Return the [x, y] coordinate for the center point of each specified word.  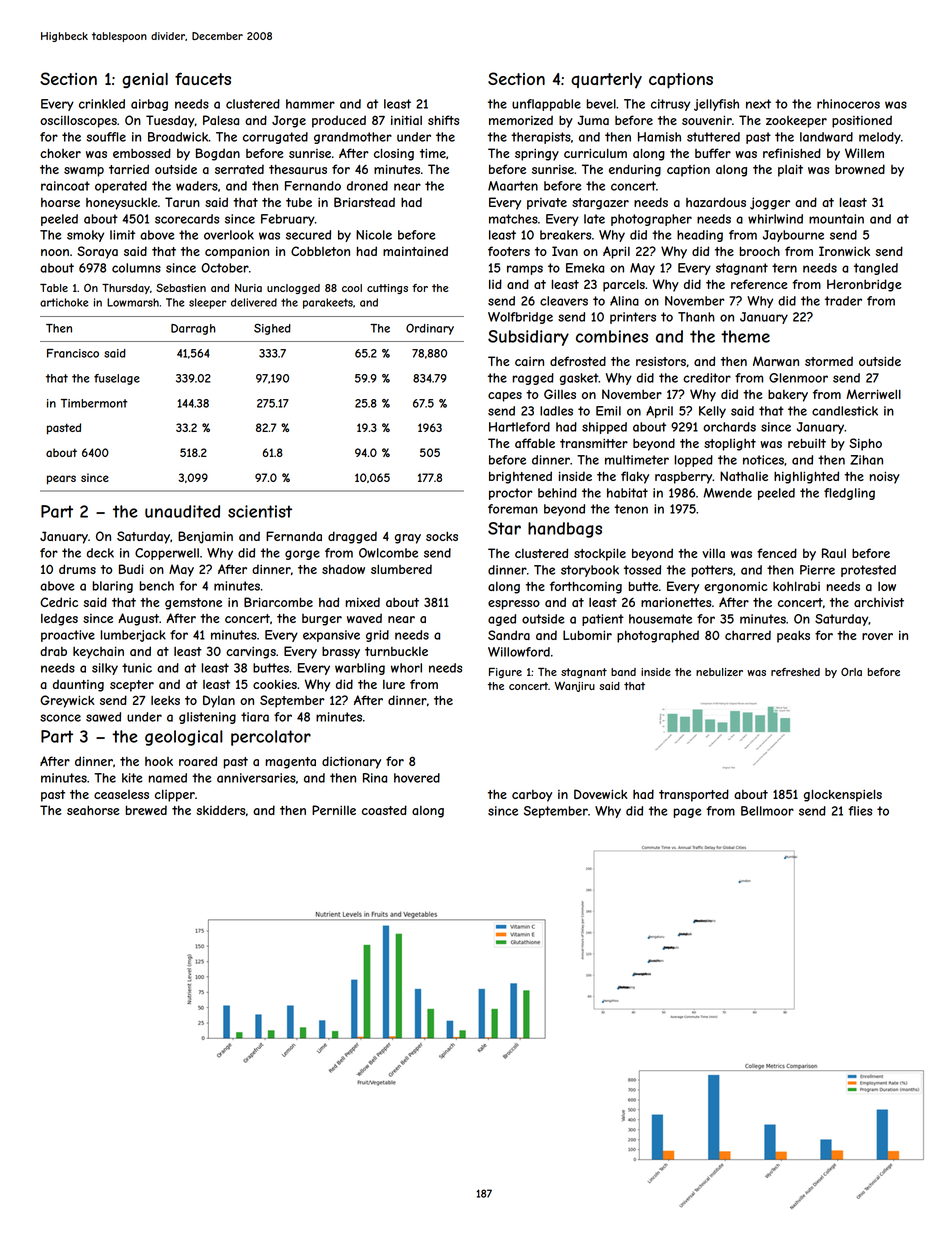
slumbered [401, 569]
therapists [541, 138]
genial [145, 80]
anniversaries [256, 778]
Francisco [73, 353]
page [687, 813]
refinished [792, 153]
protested [868, 571]
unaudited [182, 511]
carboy [532, 796]
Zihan [866, 460]
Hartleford [519, 427]
